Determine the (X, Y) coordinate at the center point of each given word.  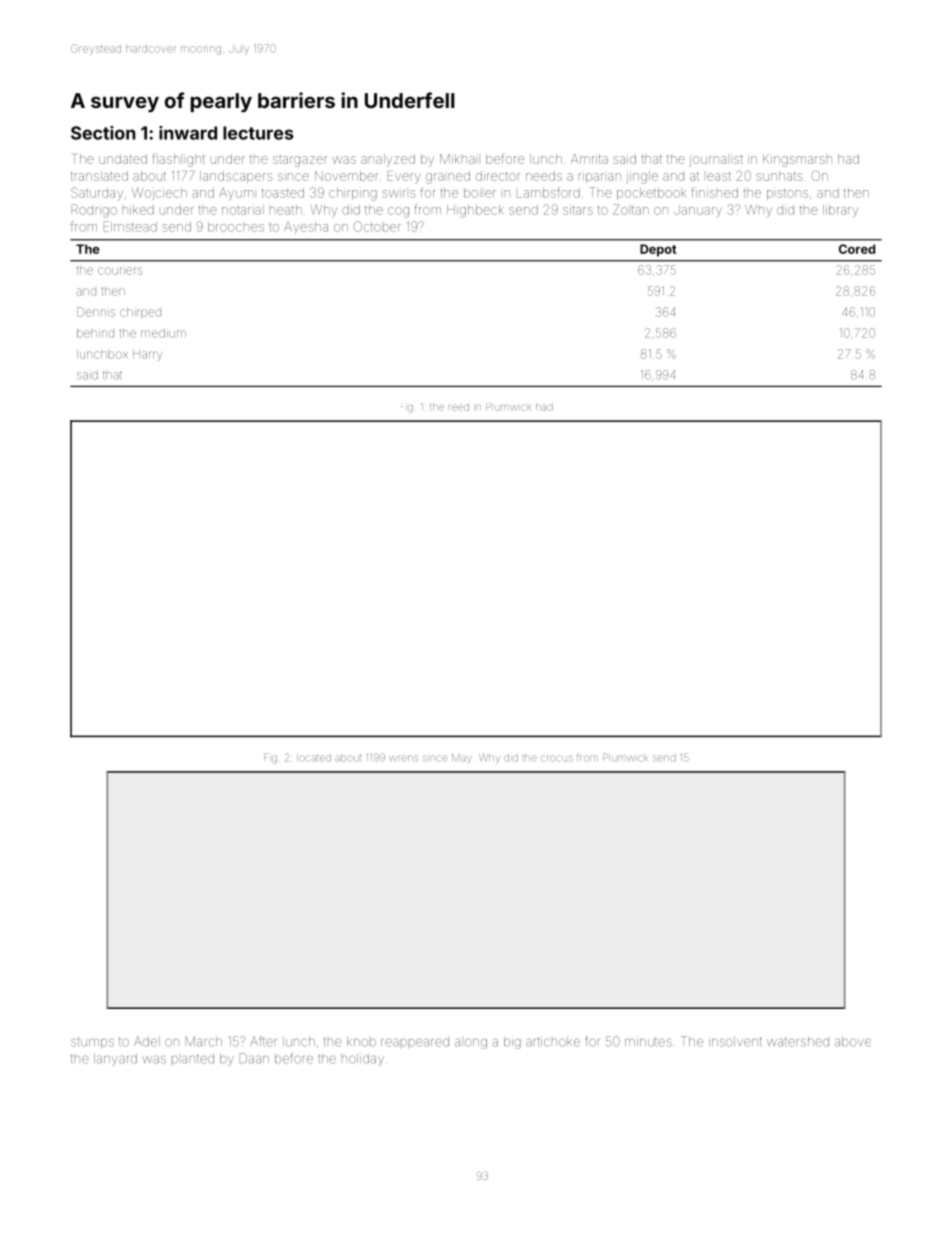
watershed (798, 1042)
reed (459, 408)
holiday (363, 1059)
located (314, 758)
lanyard (115, 1060)
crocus (557, 758)
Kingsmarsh (797, 160)
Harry (147, 355)
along (471, 1043)
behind (95, 333)
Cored (857, 249)
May (462, 759)
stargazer (300, 161)
